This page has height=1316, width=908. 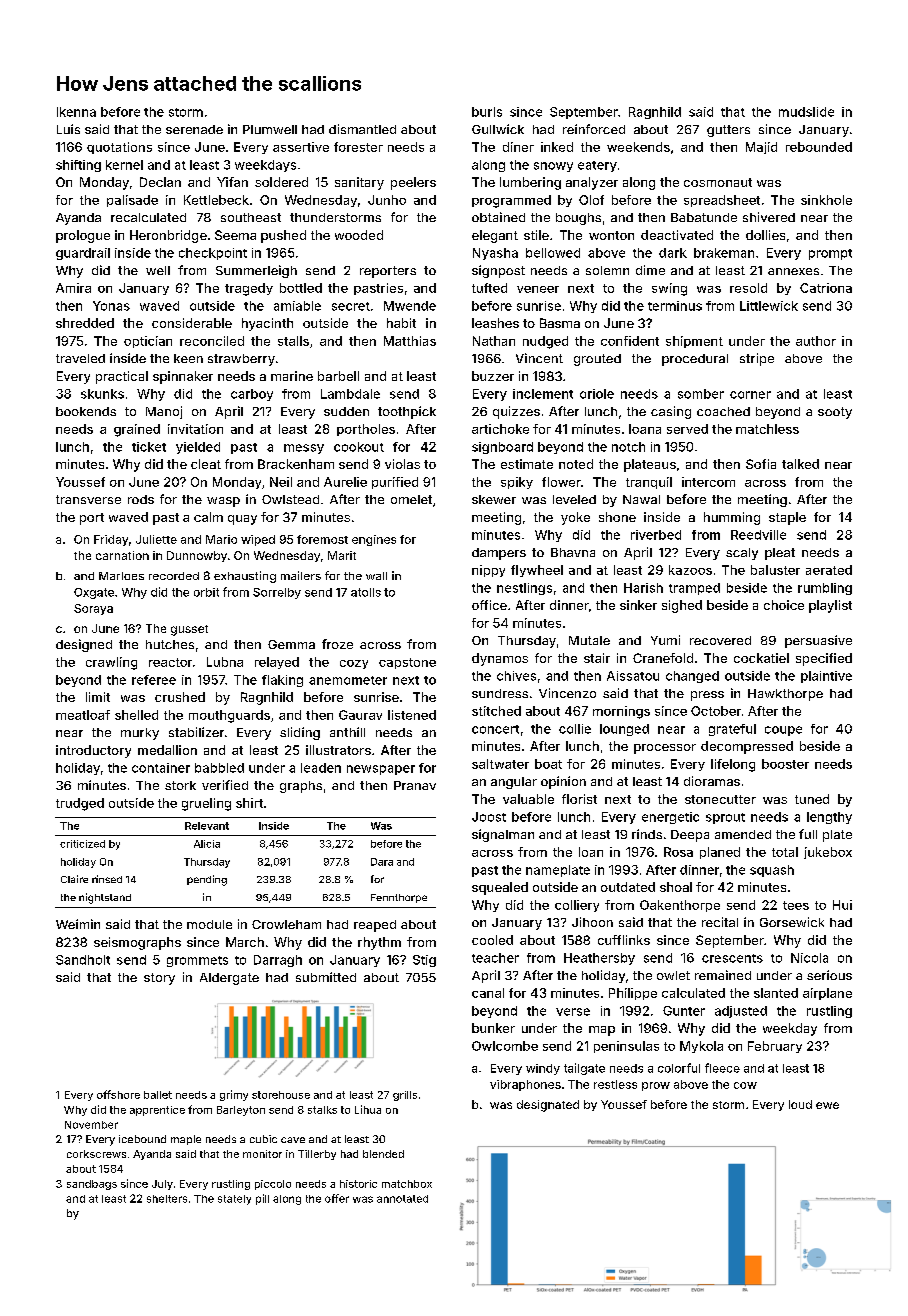 What do you see at coordinates (494, 499) in the page?
I see `skewer` at bounding box center [494, 499].
